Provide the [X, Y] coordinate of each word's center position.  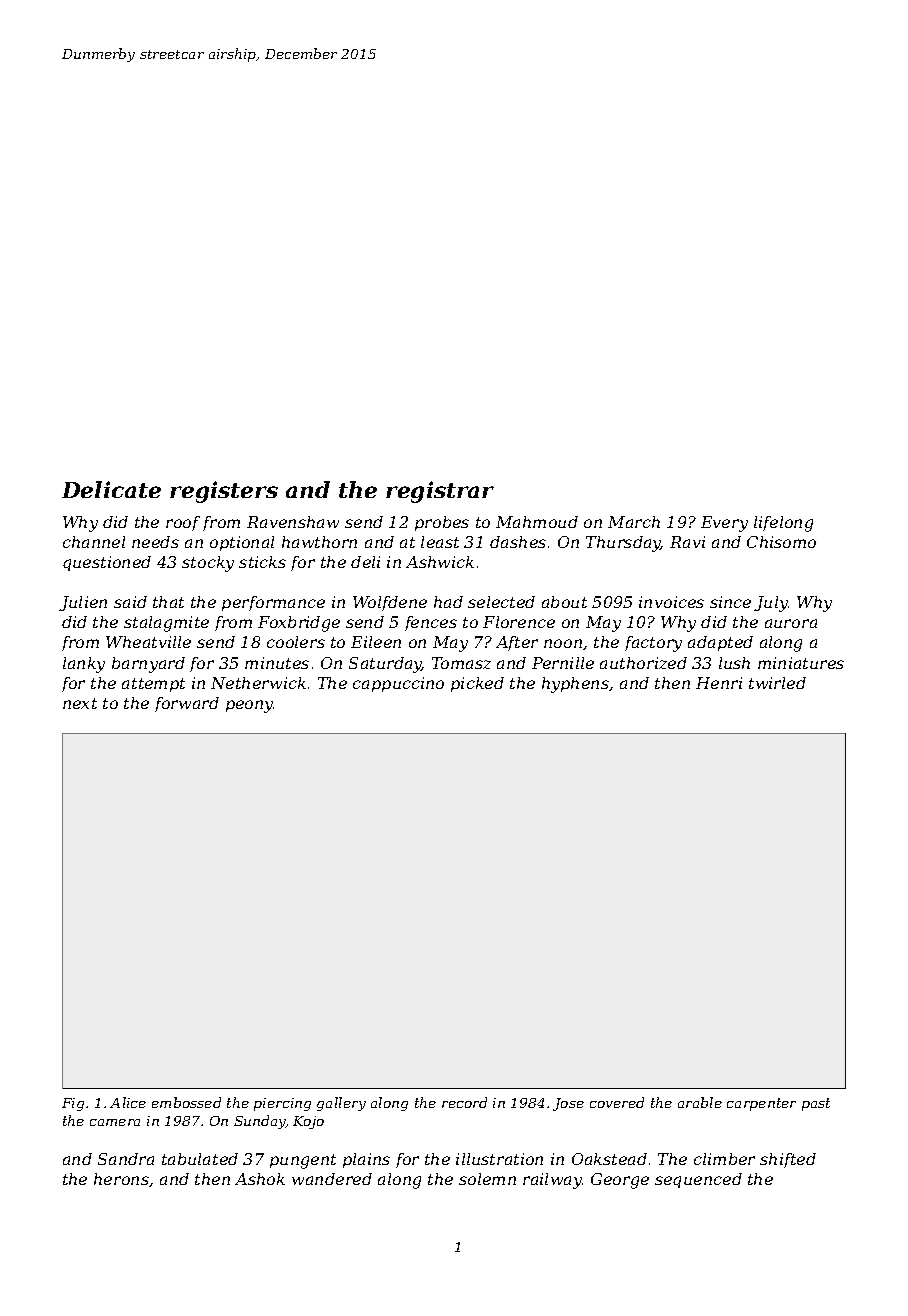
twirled [777, 683]
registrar [440, 492]
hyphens [575, 685]
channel [94, 542]
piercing [282, 1104]
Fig [73, 1104]
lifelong [783, 524]
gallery [341, 1104]
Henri [719, 683]
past [816, 1104]
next [80, 703]
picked [477, 684]
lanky [84, 665]
